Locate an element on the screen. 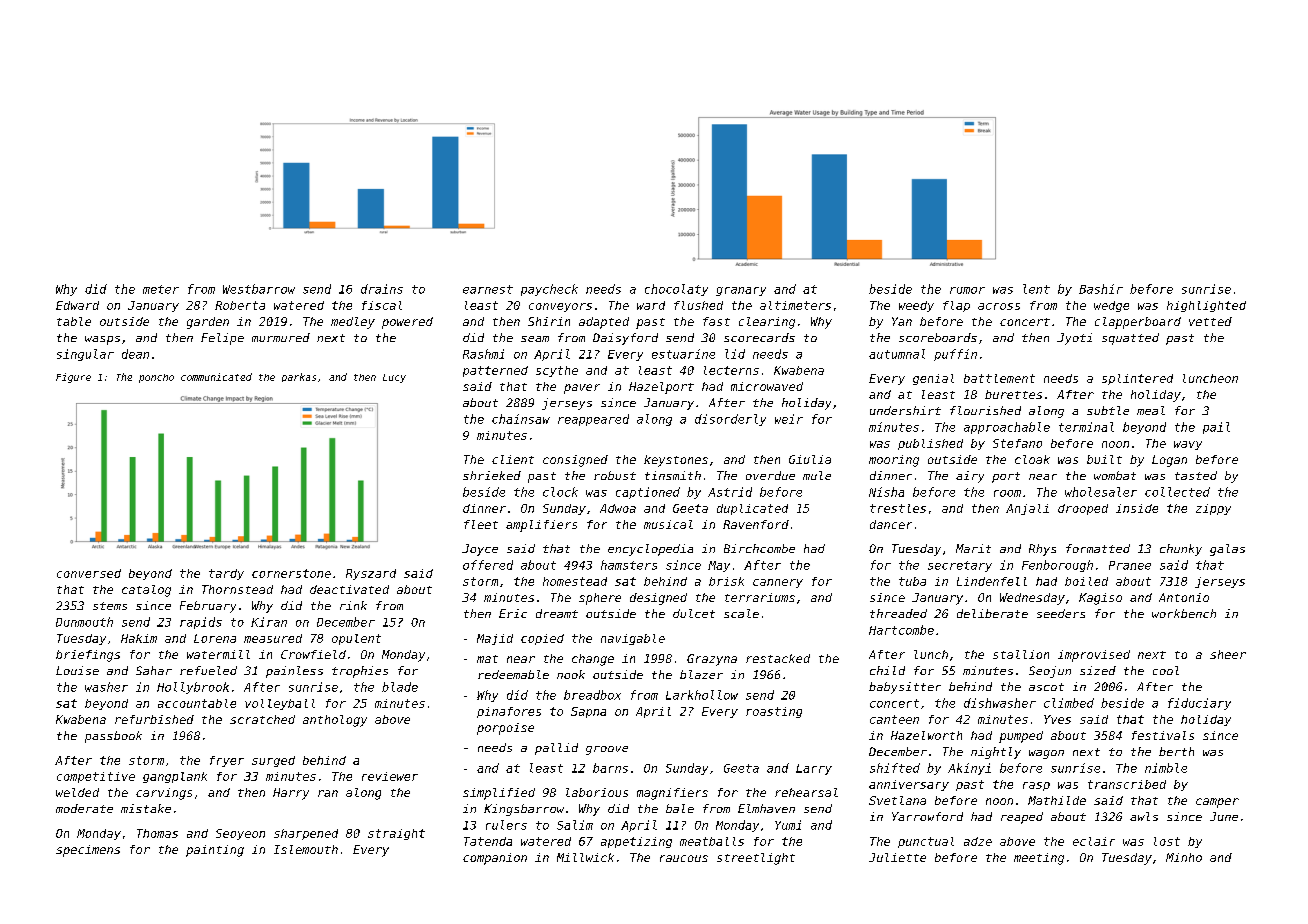  simplified is located at coordinates (499, 794).
